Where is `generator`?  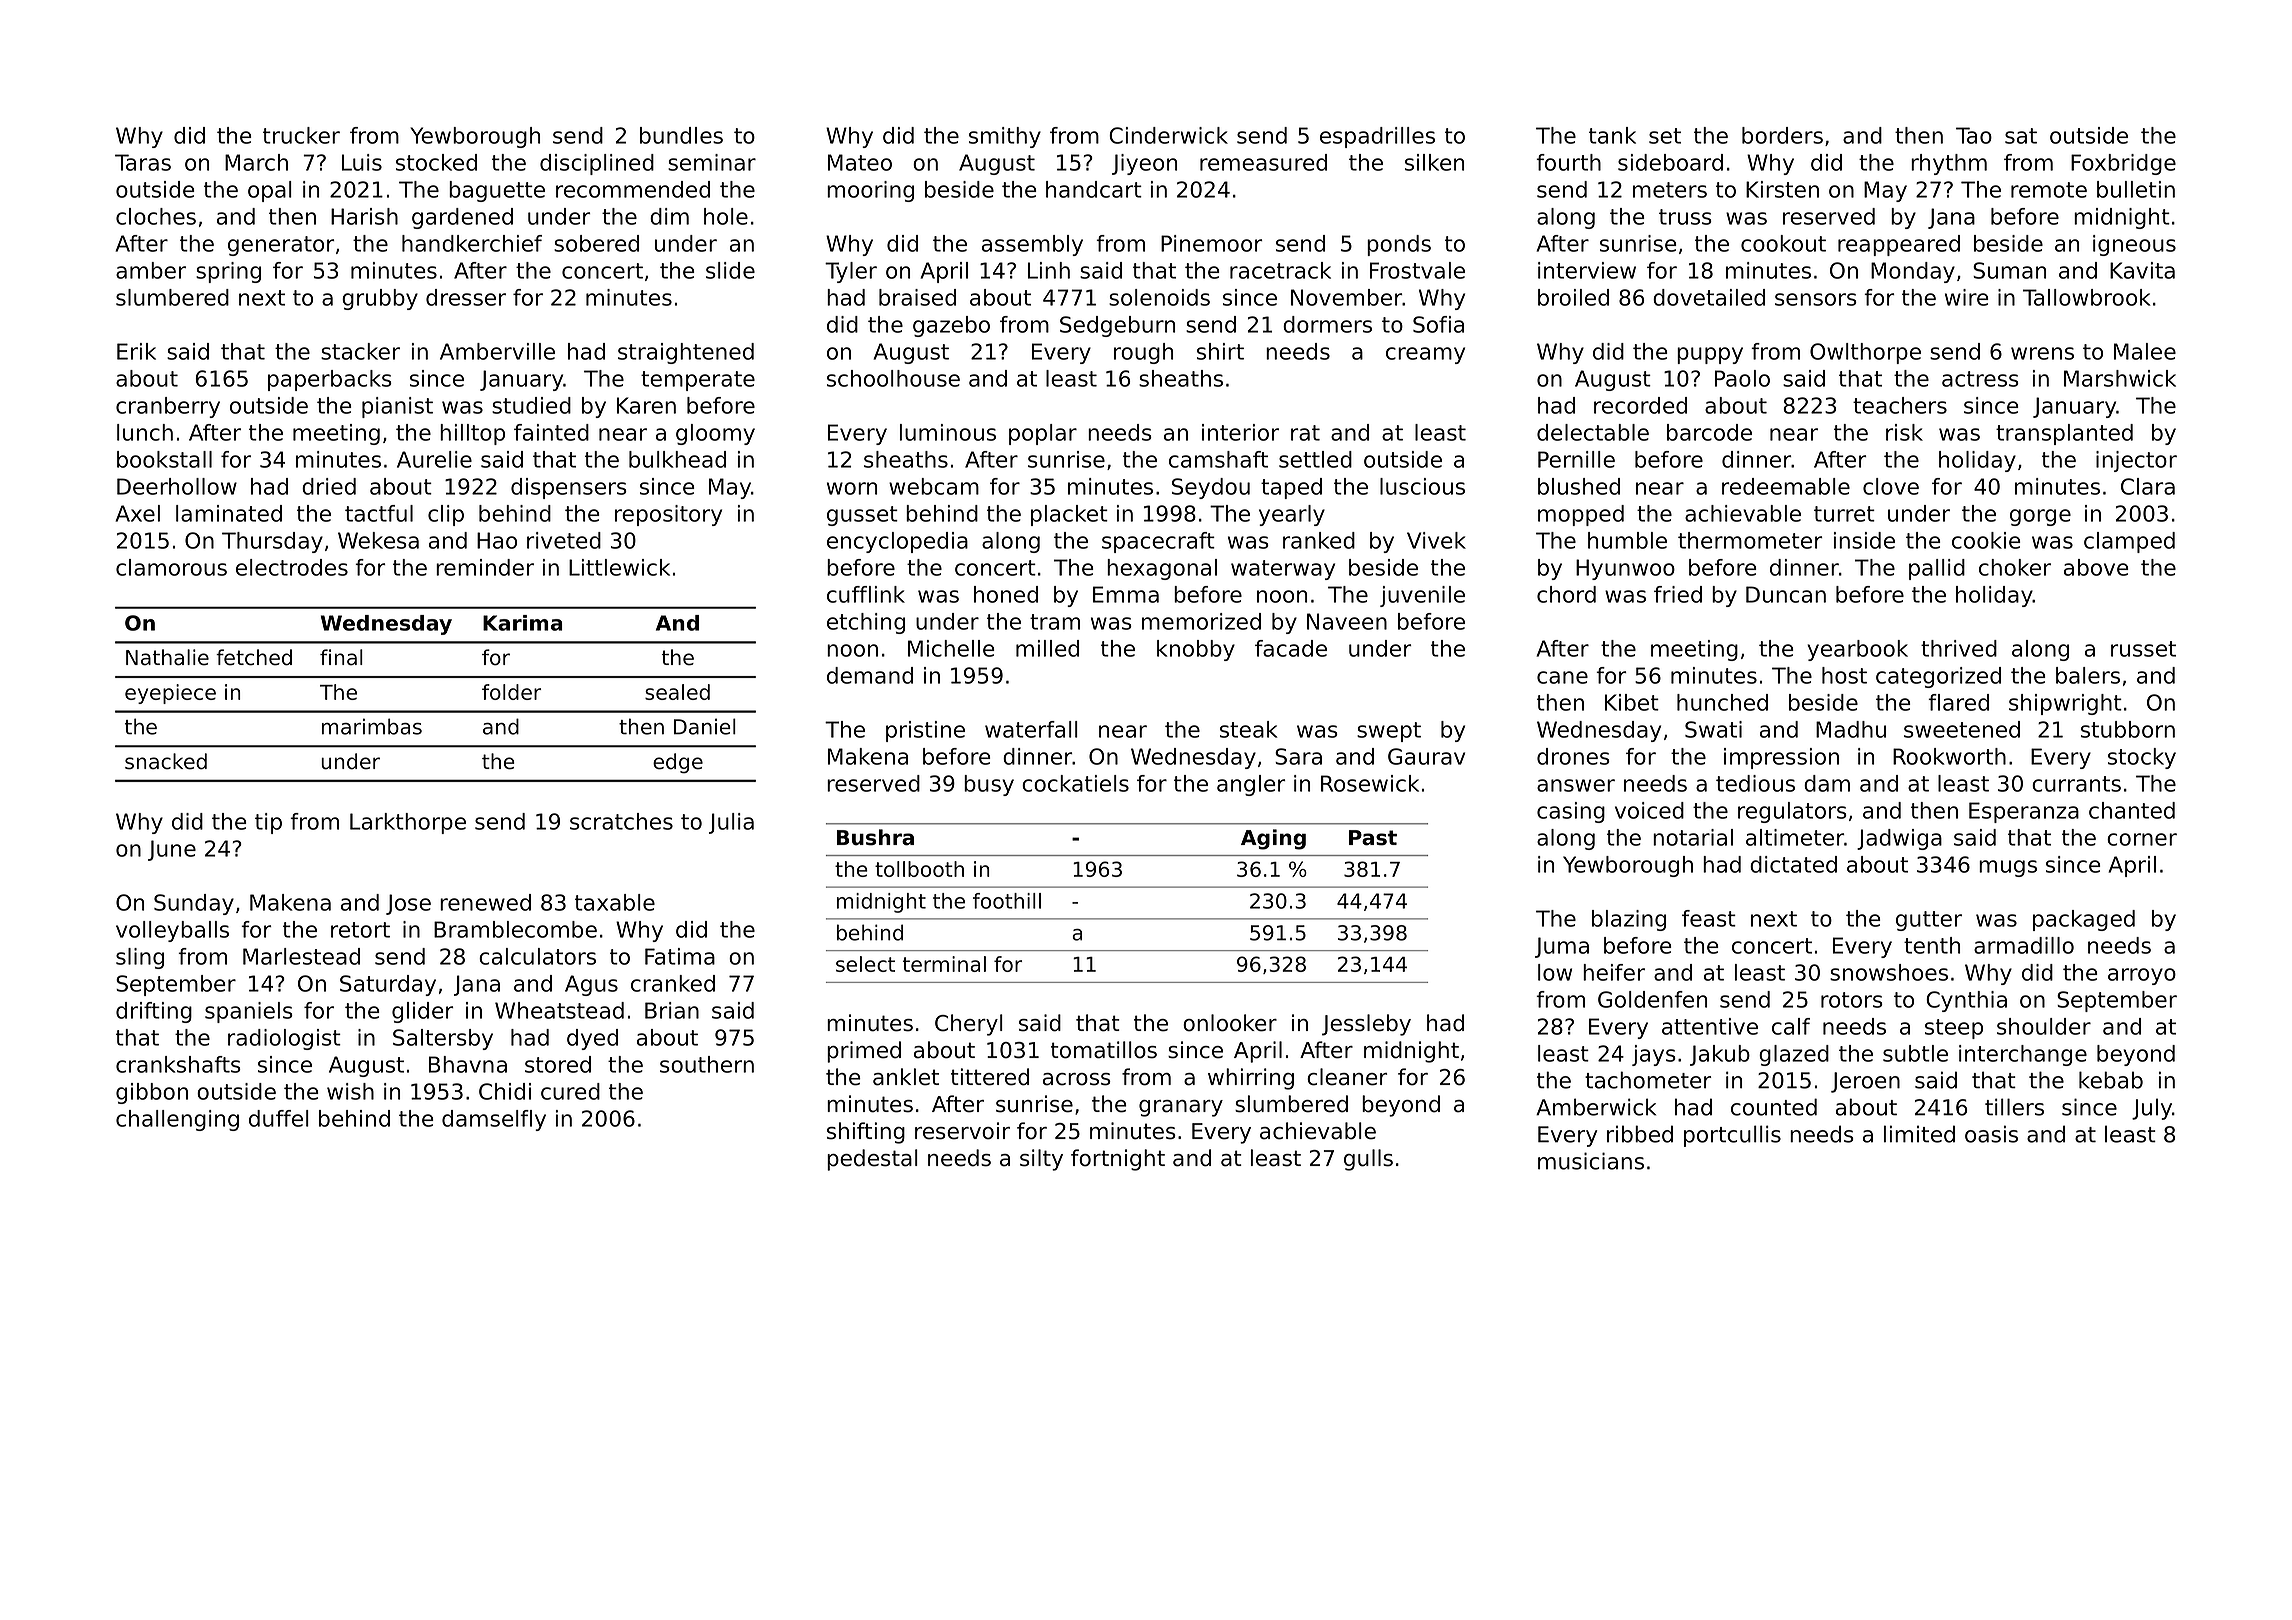 generator is located at coordinates (281, 246).
